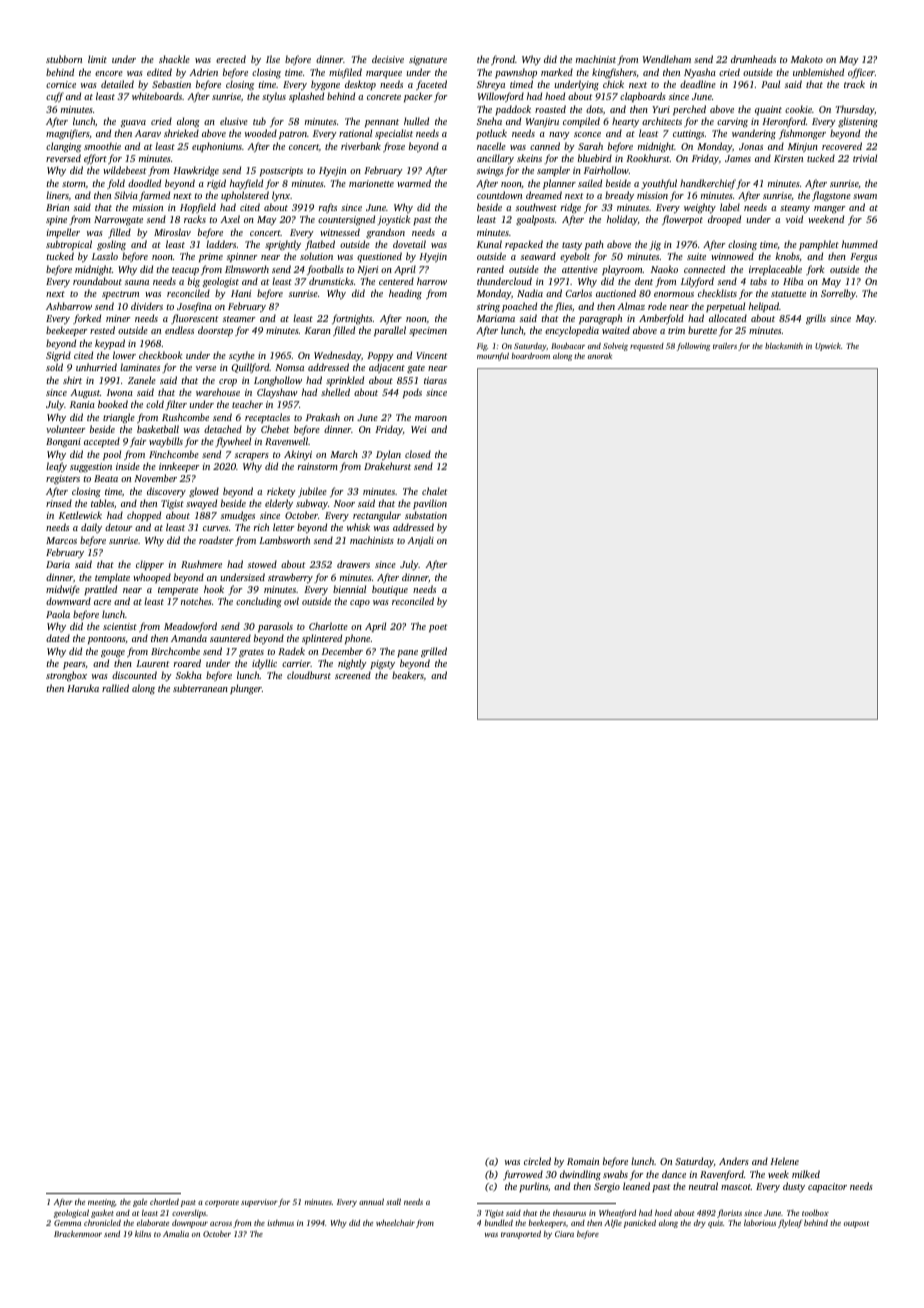  What do you see at coordinates (143, 1234) in the screenshot?
I see `kilns` at bounding box center [143, 1234].
